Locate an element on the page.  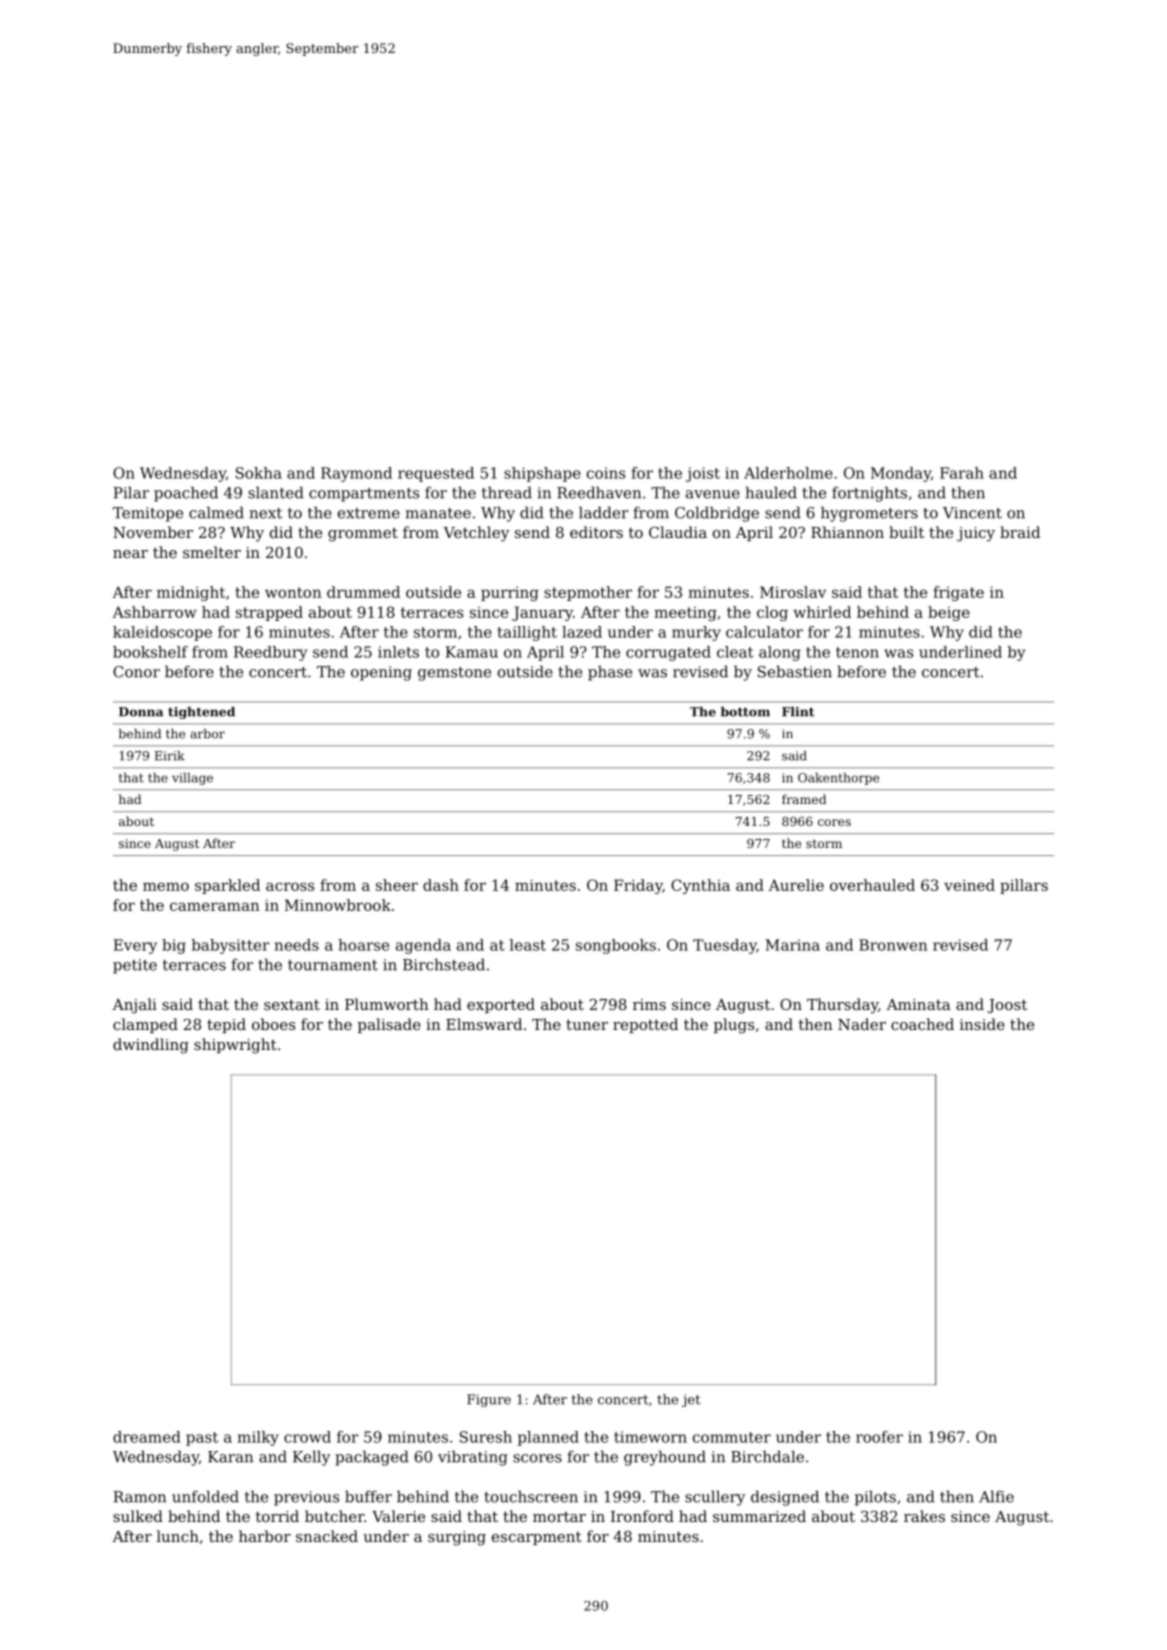
Elmsward is located at coordinates (484, 1024).
